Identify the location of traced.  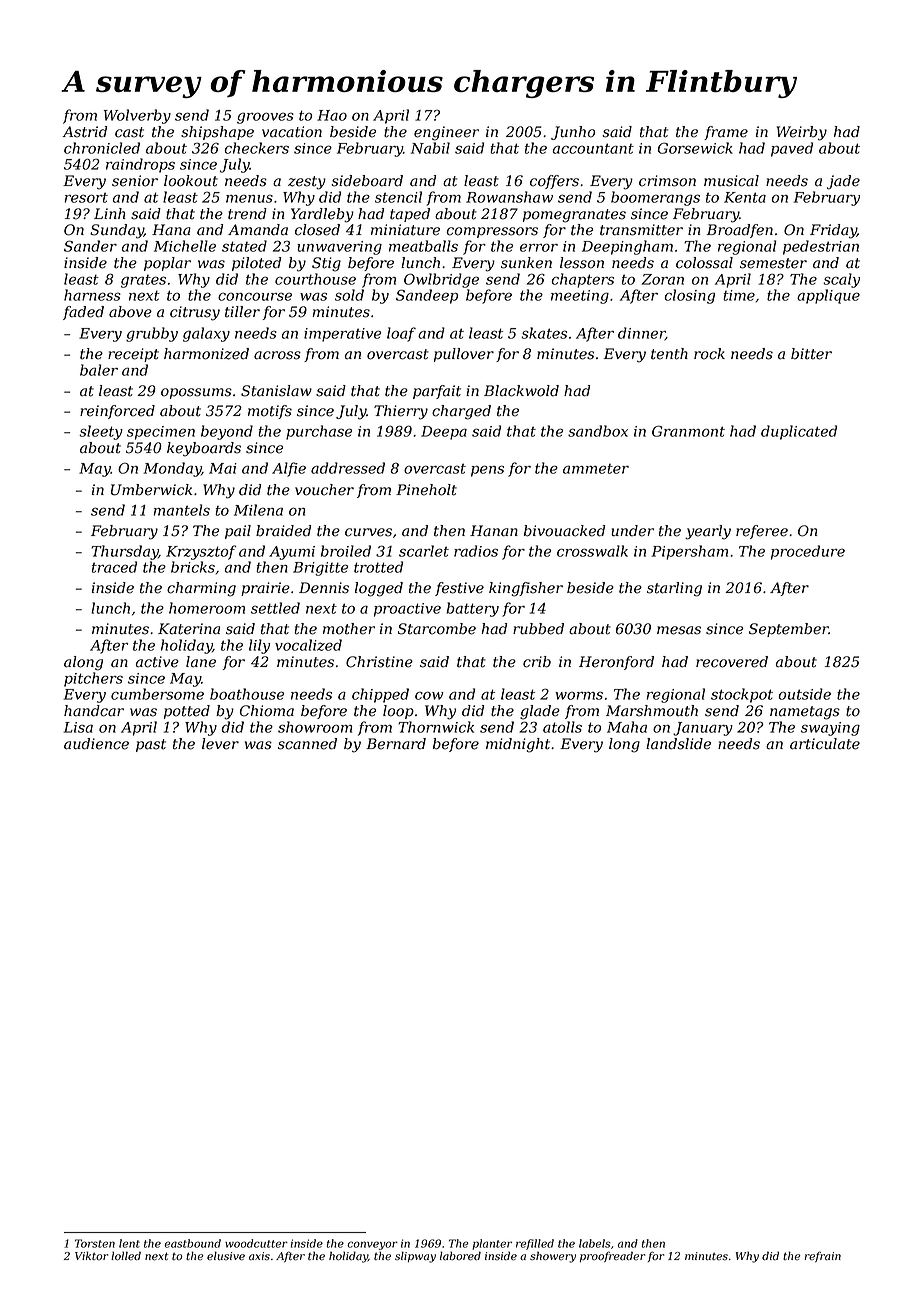
(114, 567).
